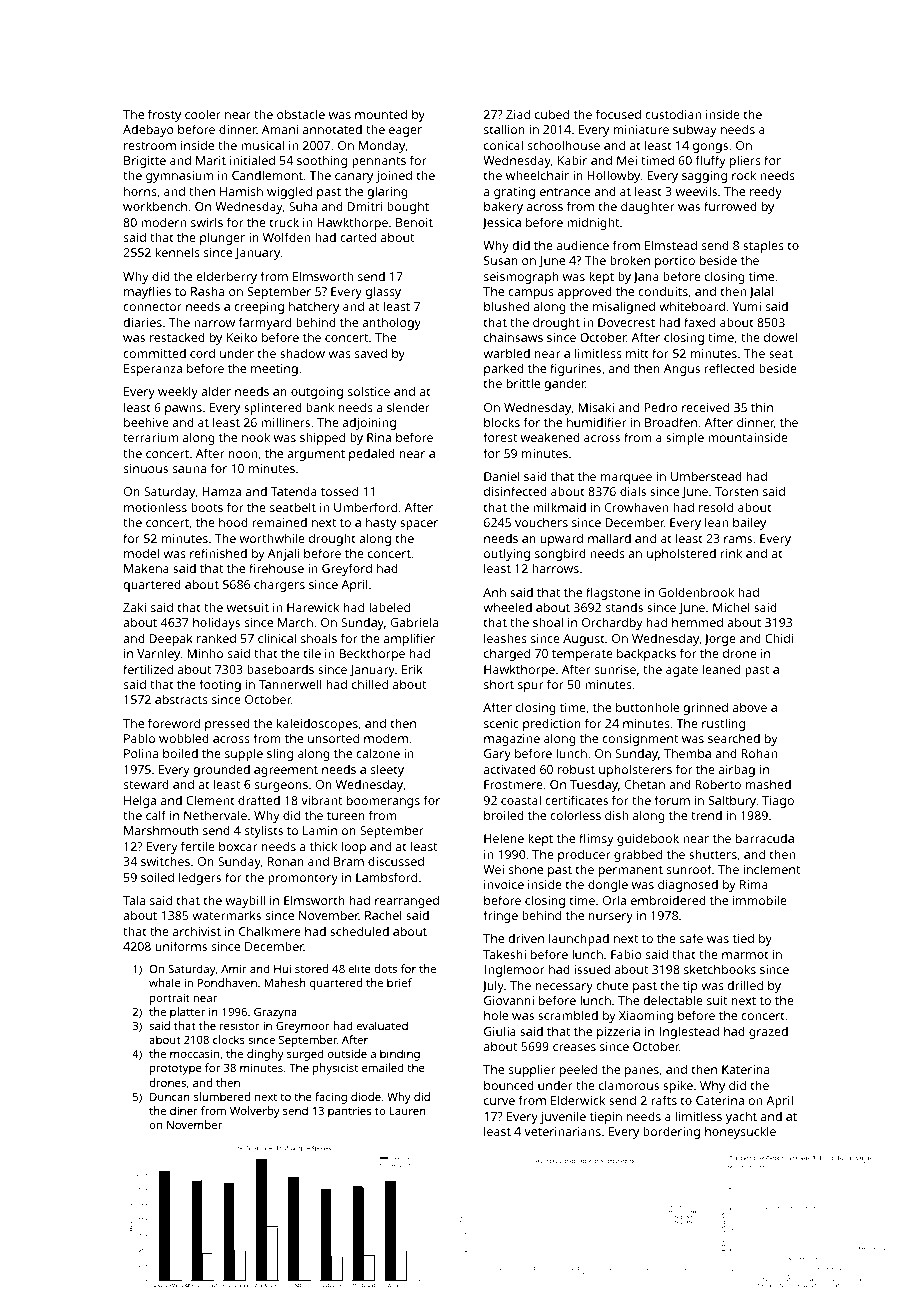 This page has height=1308, width=924. What do you see at coordinates (155, 507) in the page?
I see `motionless` at bounding box center [155, 507].
